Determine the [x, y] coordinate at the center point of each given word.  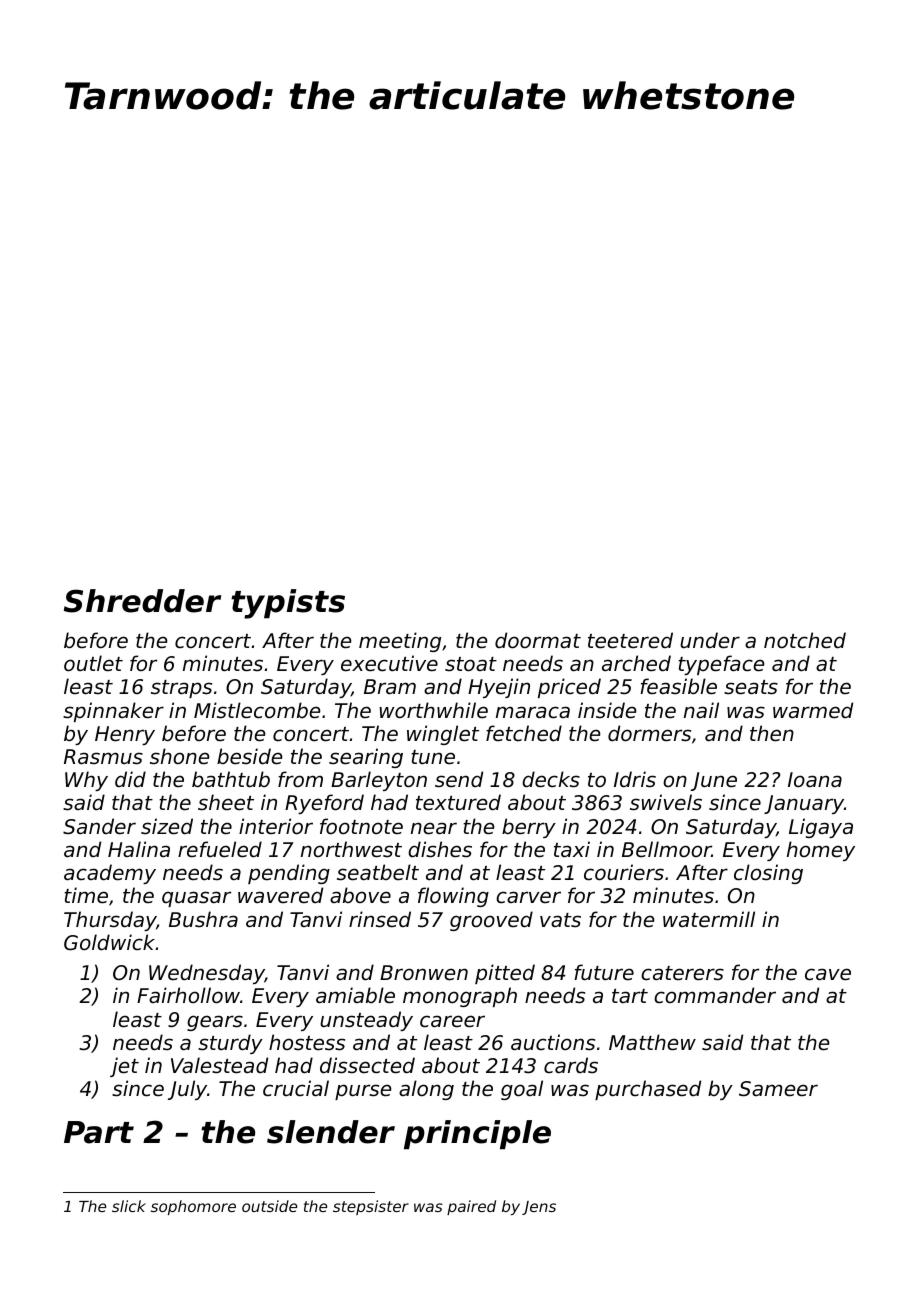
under [710, 640]
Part [99, 1132]
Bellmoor [667, 849]
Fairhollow [188, 995]
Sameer [778, 1089]
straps [181, 689]
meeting [400, 642]
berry [529, 828]
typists [288, 604]
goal [522, 1090]
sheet [226, 802]
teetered [630, 640]
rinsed [380, 919]
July [187, 1090]
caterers [682, 973]
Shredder [142, 601]
